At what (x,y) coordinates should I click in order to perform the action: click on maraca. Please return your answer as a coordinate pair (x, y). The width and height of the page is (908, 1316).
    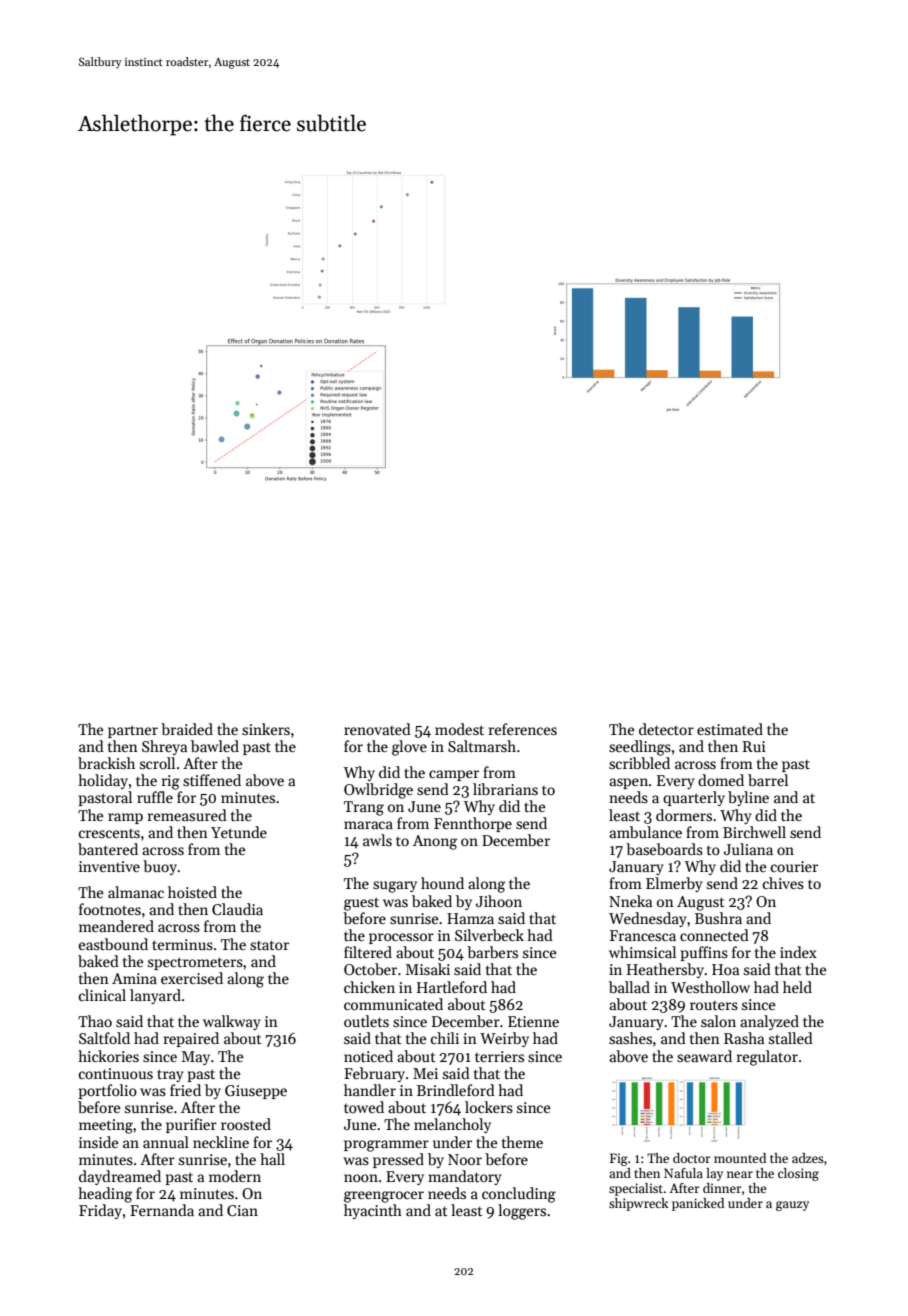
    Looking at the image, I should click on (368, 825).
